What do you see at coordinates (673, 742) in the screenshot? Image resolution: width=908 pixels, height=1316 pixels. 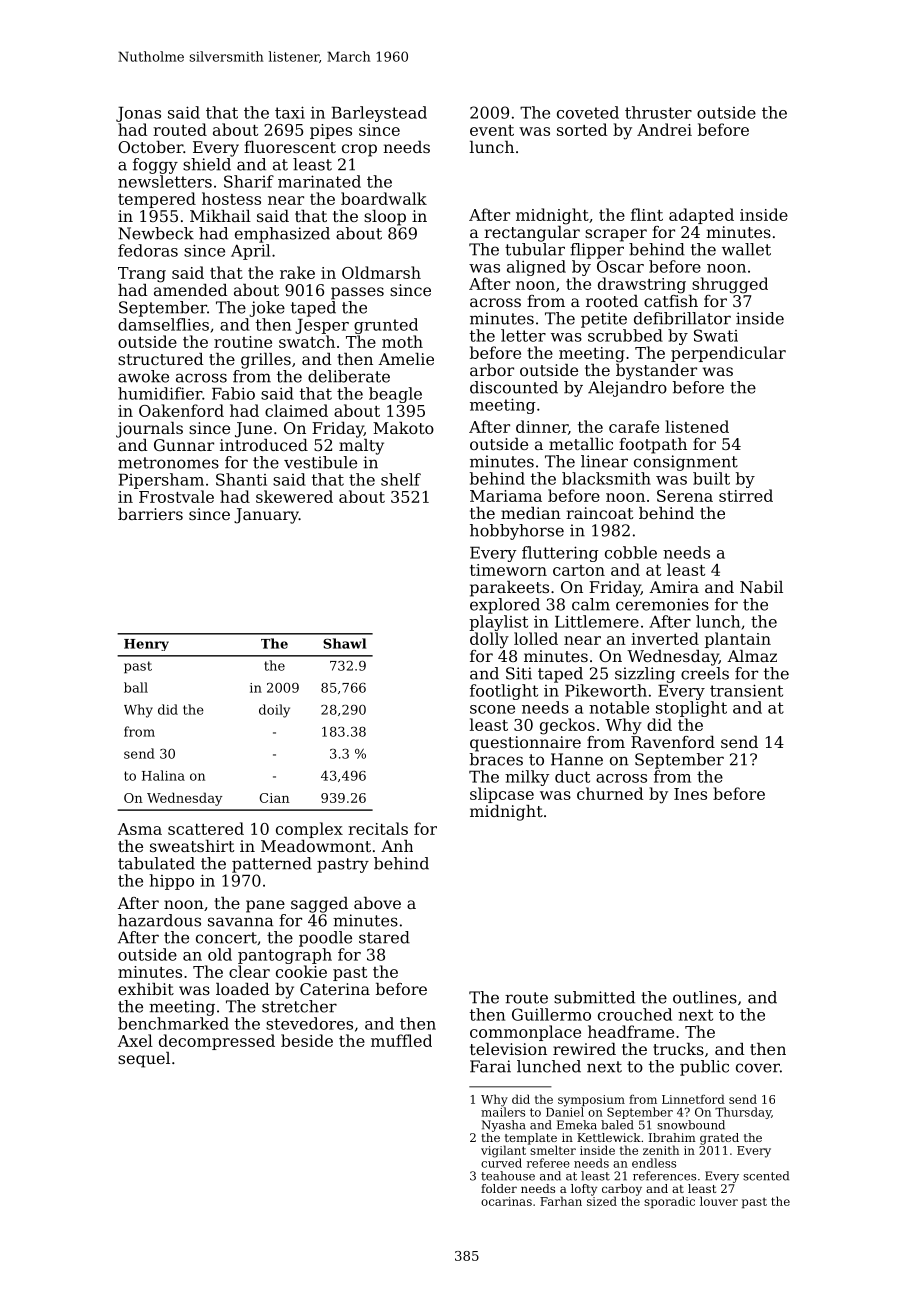 I see `Ravenford` at bounding box center [673, 742].
